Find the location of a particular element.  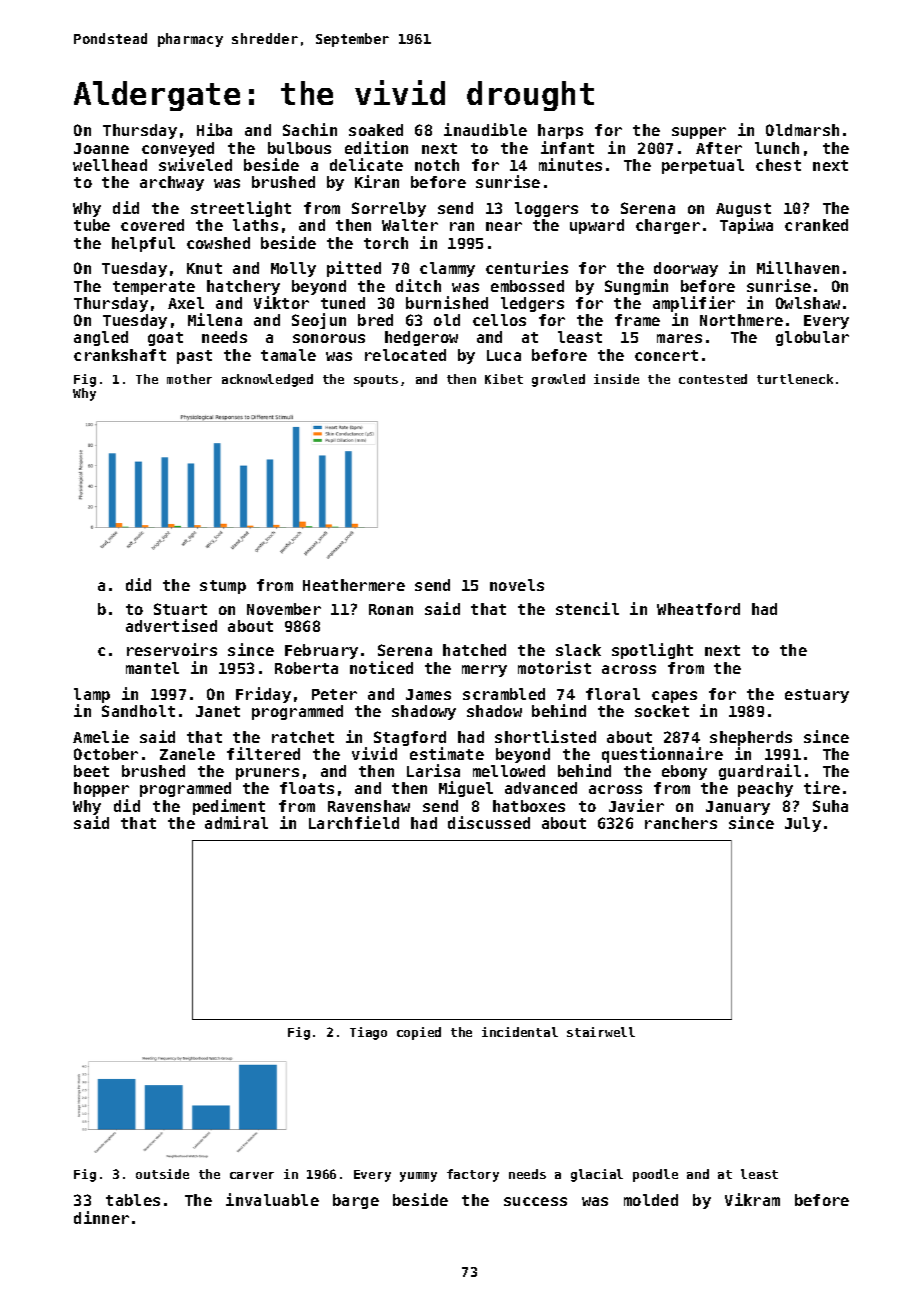

discussed is located at coordinates (489, 822).
